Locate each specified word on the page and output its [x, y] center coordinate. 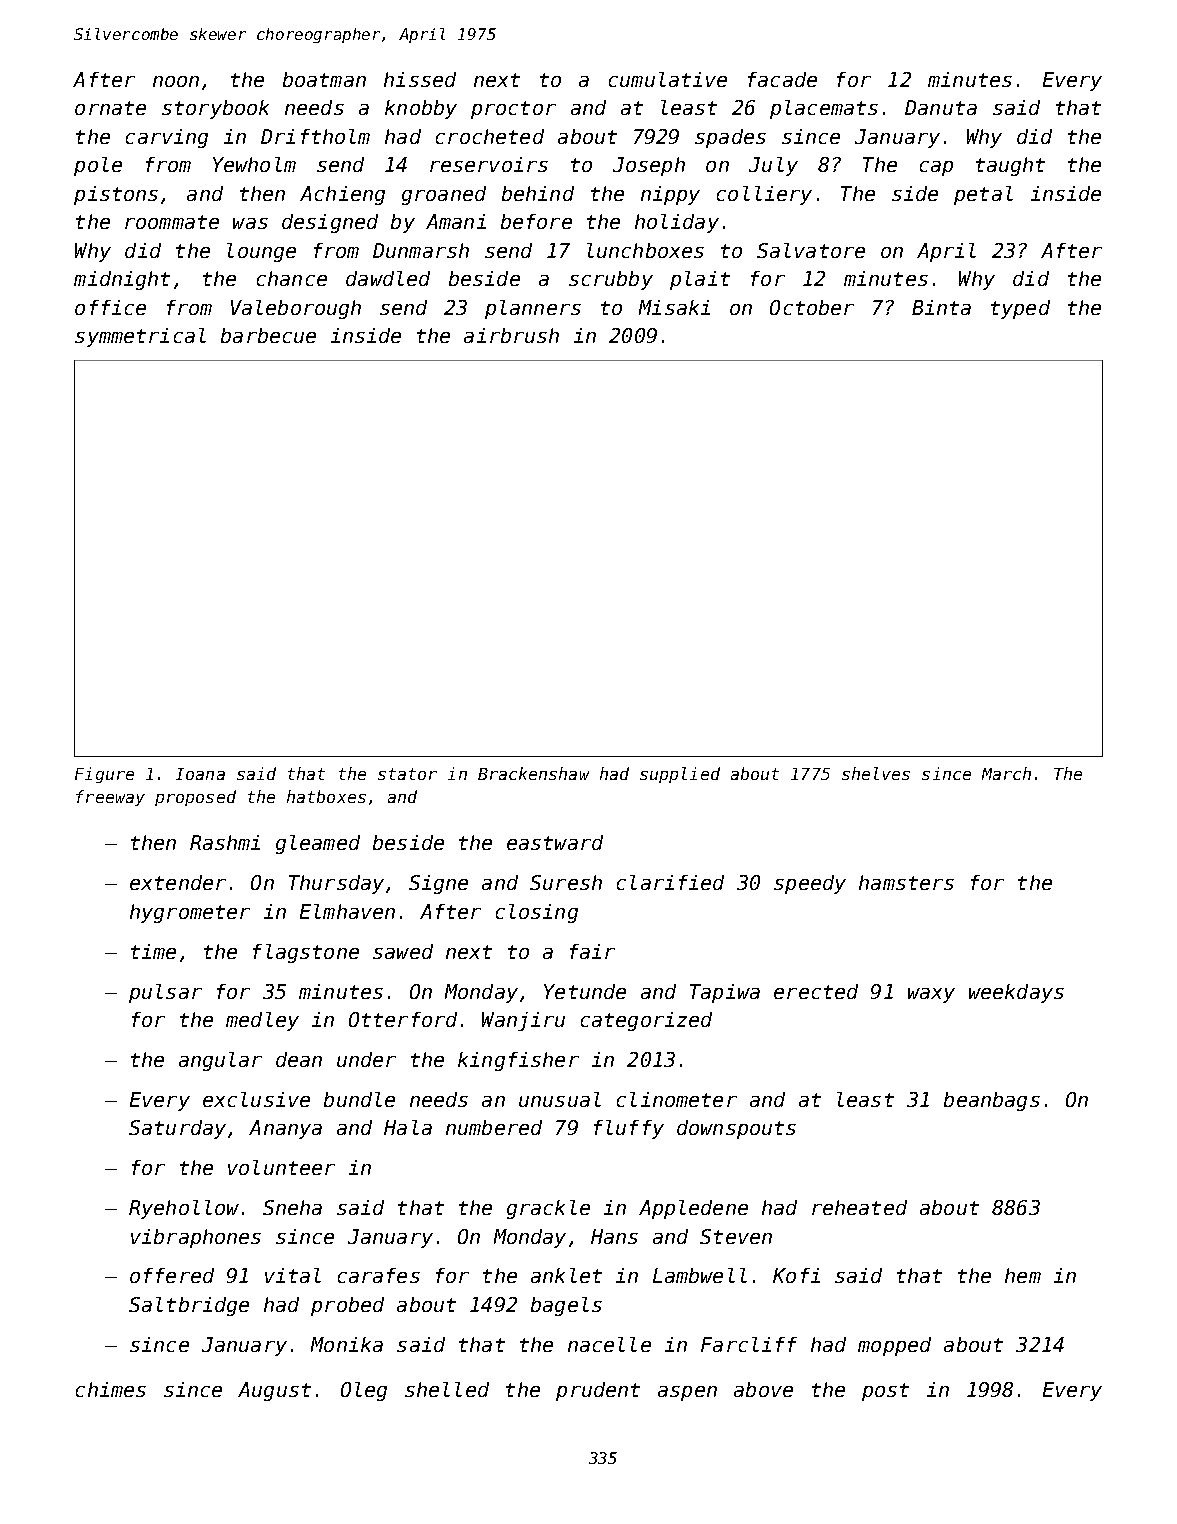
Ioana [200, 774]
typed [1020, 309]
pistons [116, 195]
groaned [444, 195]
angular [220, 1061]
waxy [931, 995]
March [1006, 773]
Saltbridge [189, 1306]
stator [407, 774]
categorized [646, 1021]
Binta [941, 307]
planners [533, 309]
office [110, 307]
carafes [379, 1275]
